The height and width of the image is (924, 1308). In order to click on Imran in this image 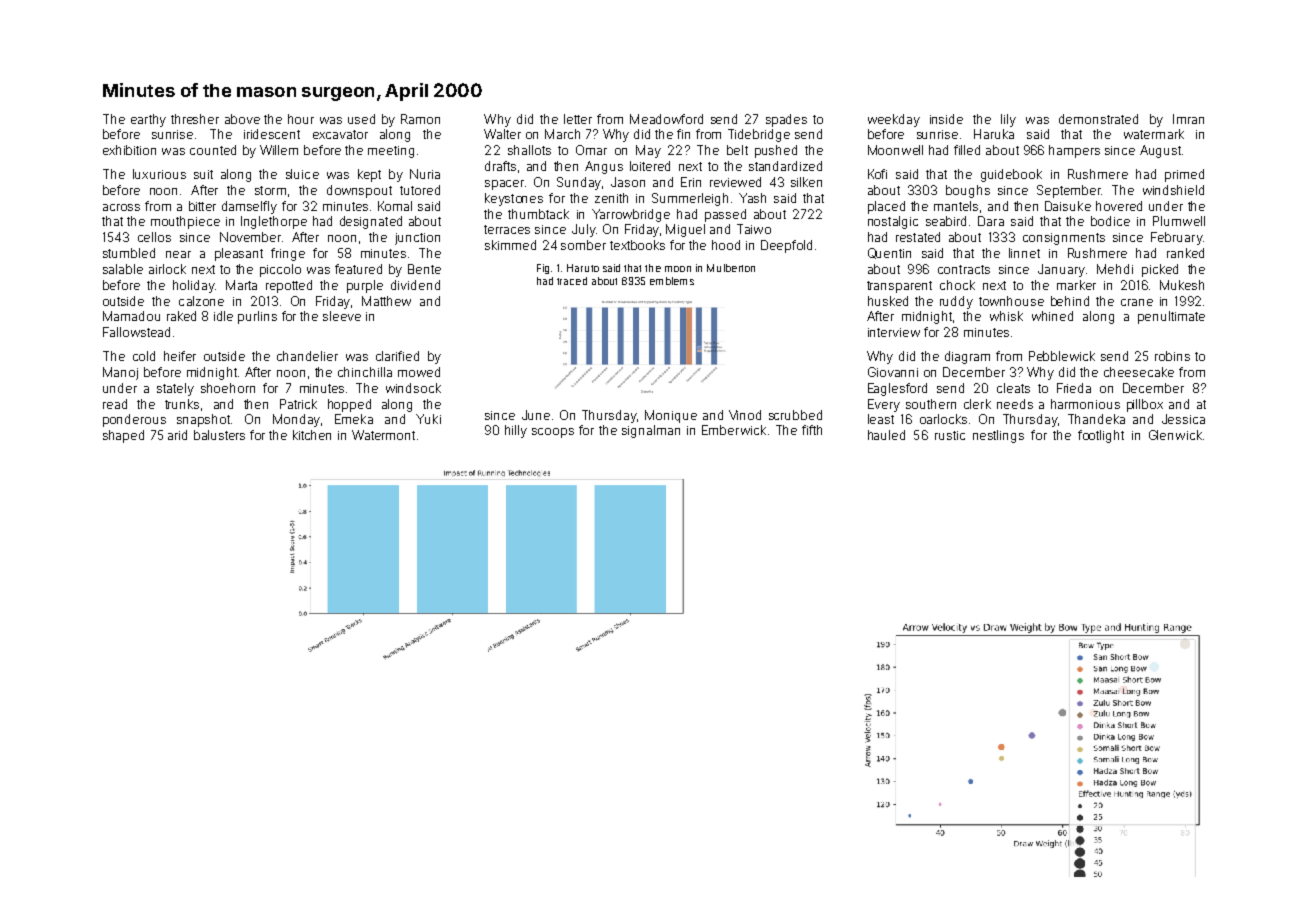, I will do `click(1188, 119)`.
